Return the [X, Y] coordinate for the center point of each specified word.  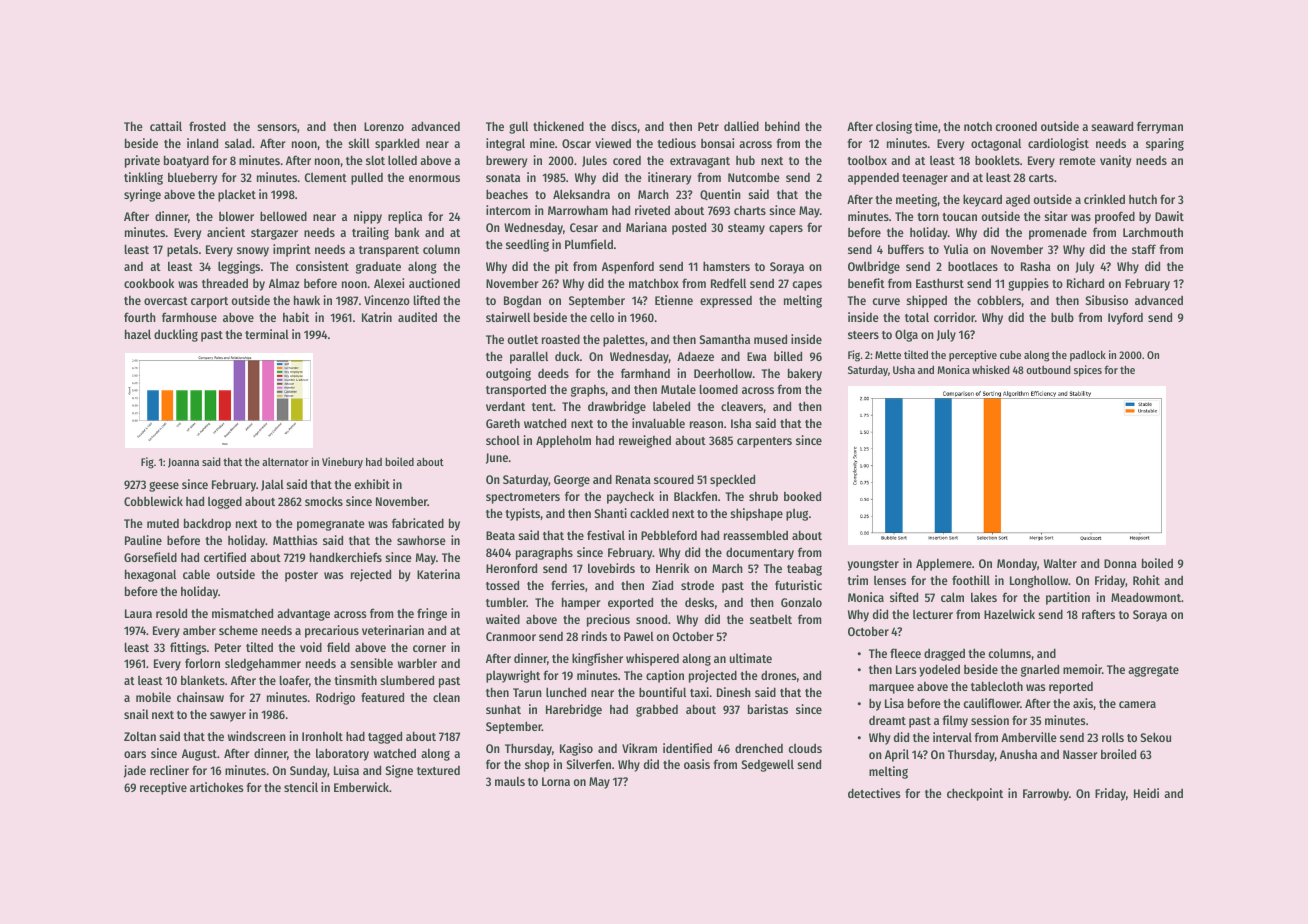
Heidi [1146, 793]
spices [1088, 371]
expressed [726, 301]
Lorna [556, 781]
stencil [301, 787]
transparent [389, 251]
